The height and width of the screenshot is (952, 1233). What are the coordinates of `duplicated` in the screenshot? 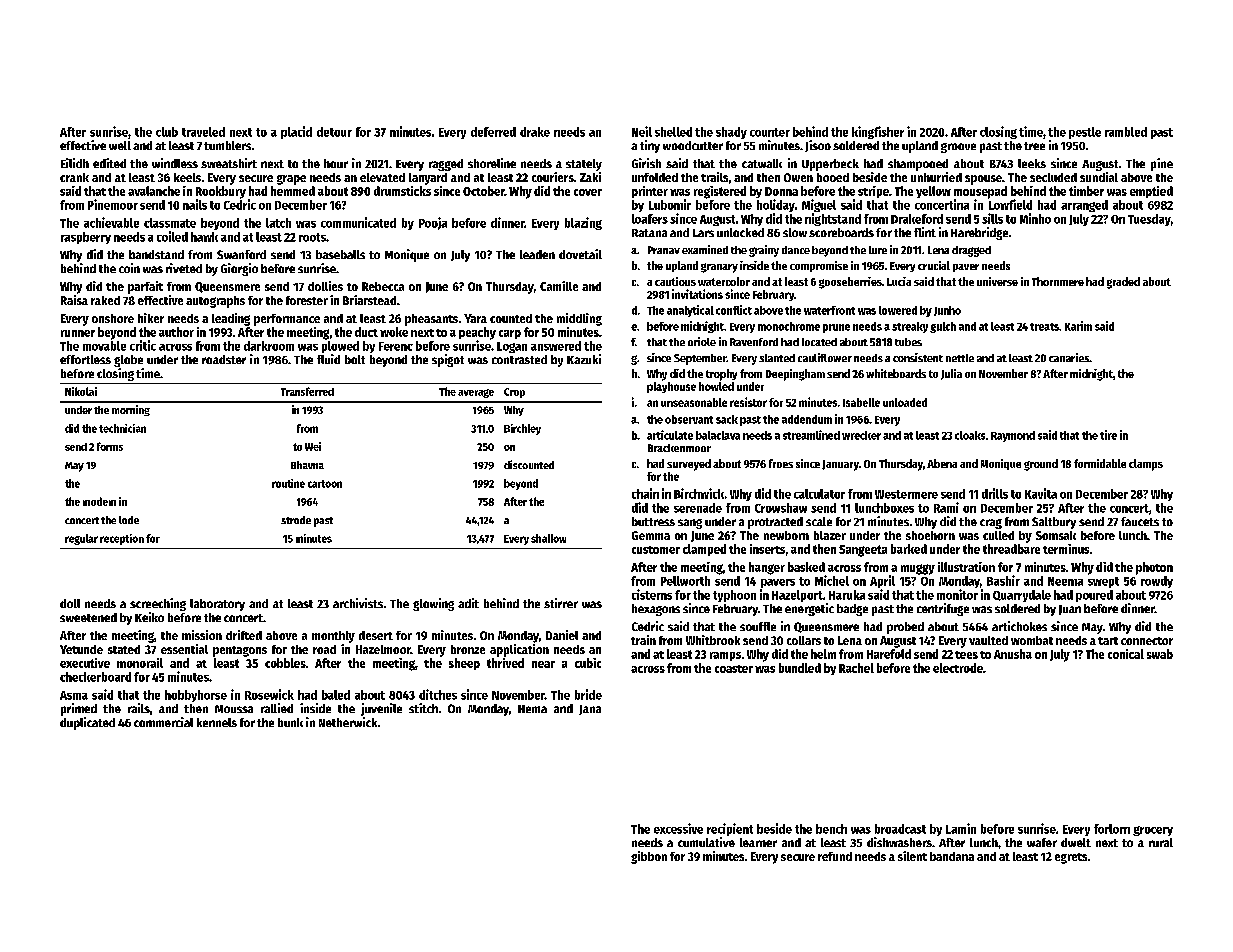 It's located at (87, 723).
